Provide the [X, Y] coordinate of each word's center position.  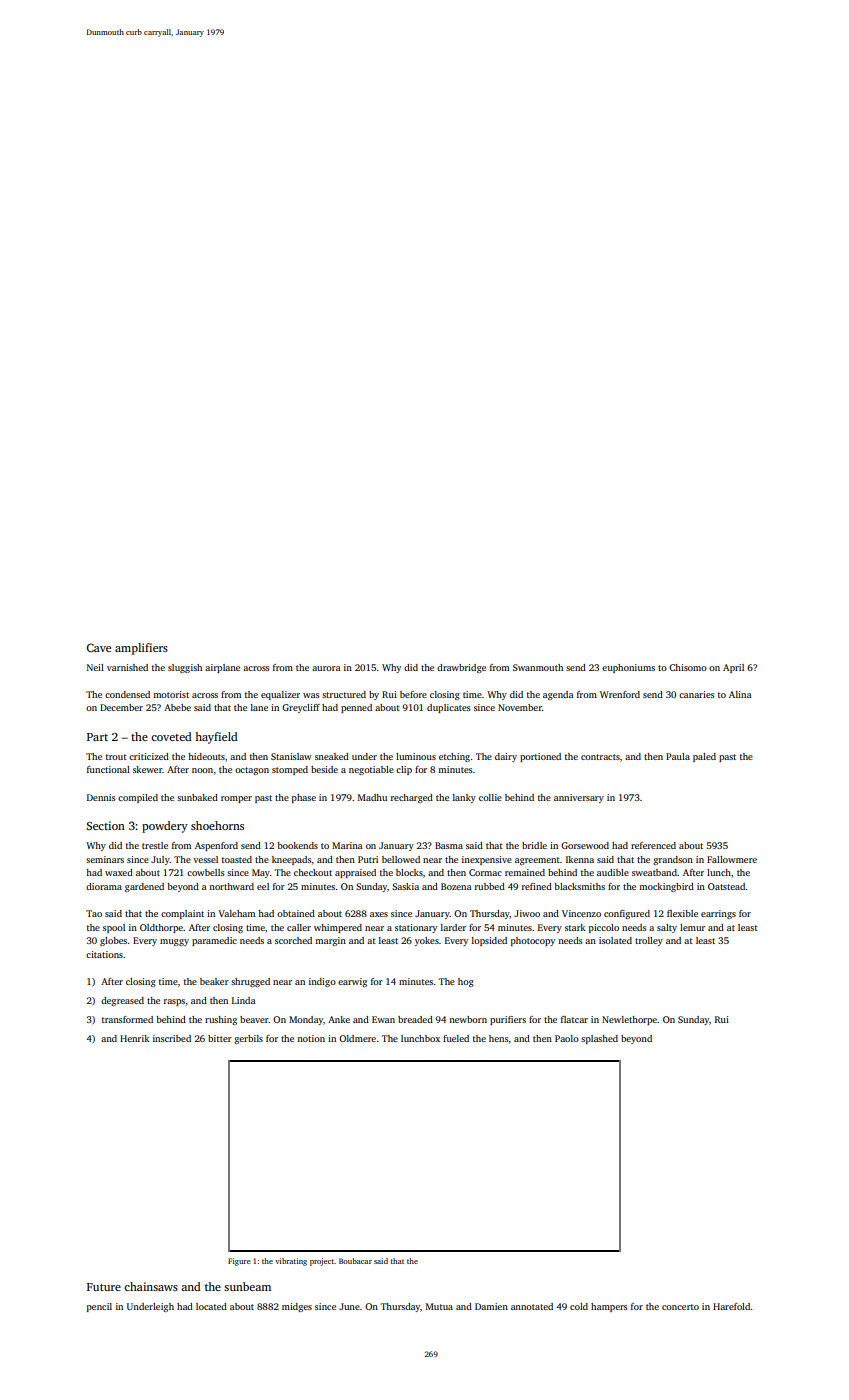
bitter [220, 1038]
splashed [599, 1039]
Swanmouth [538, 667]
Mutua [439, 1306]
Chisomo [688, 667]
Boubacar [355, 1261]
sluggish [185, 668]
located [211, 1306]
